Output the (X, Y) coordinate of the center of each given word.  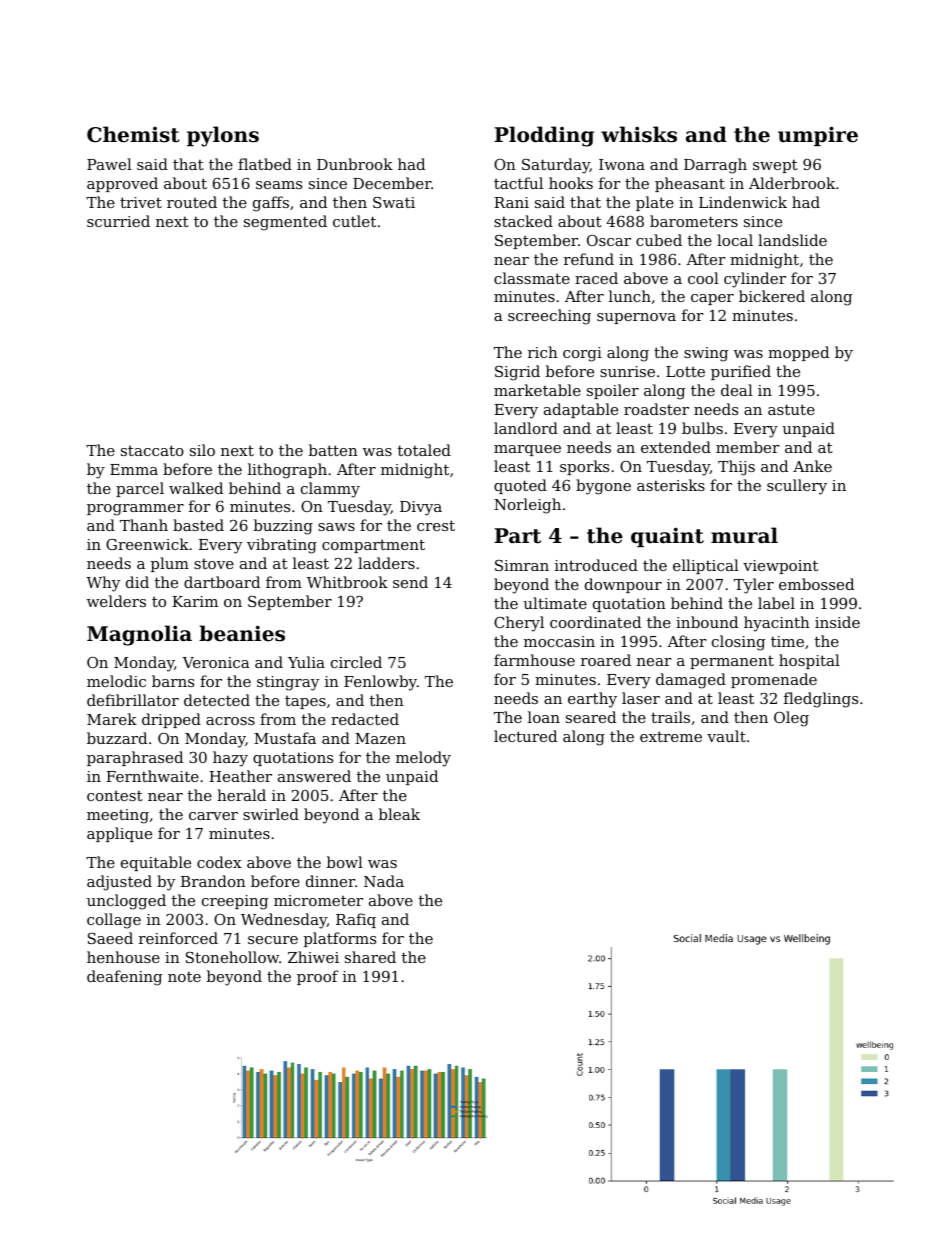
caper (712, 299)
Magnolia (139, 635)
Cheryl (519, 624)
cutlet (354, 221)
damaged (691, 681)
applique (119, 834)
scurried (118, 221)
